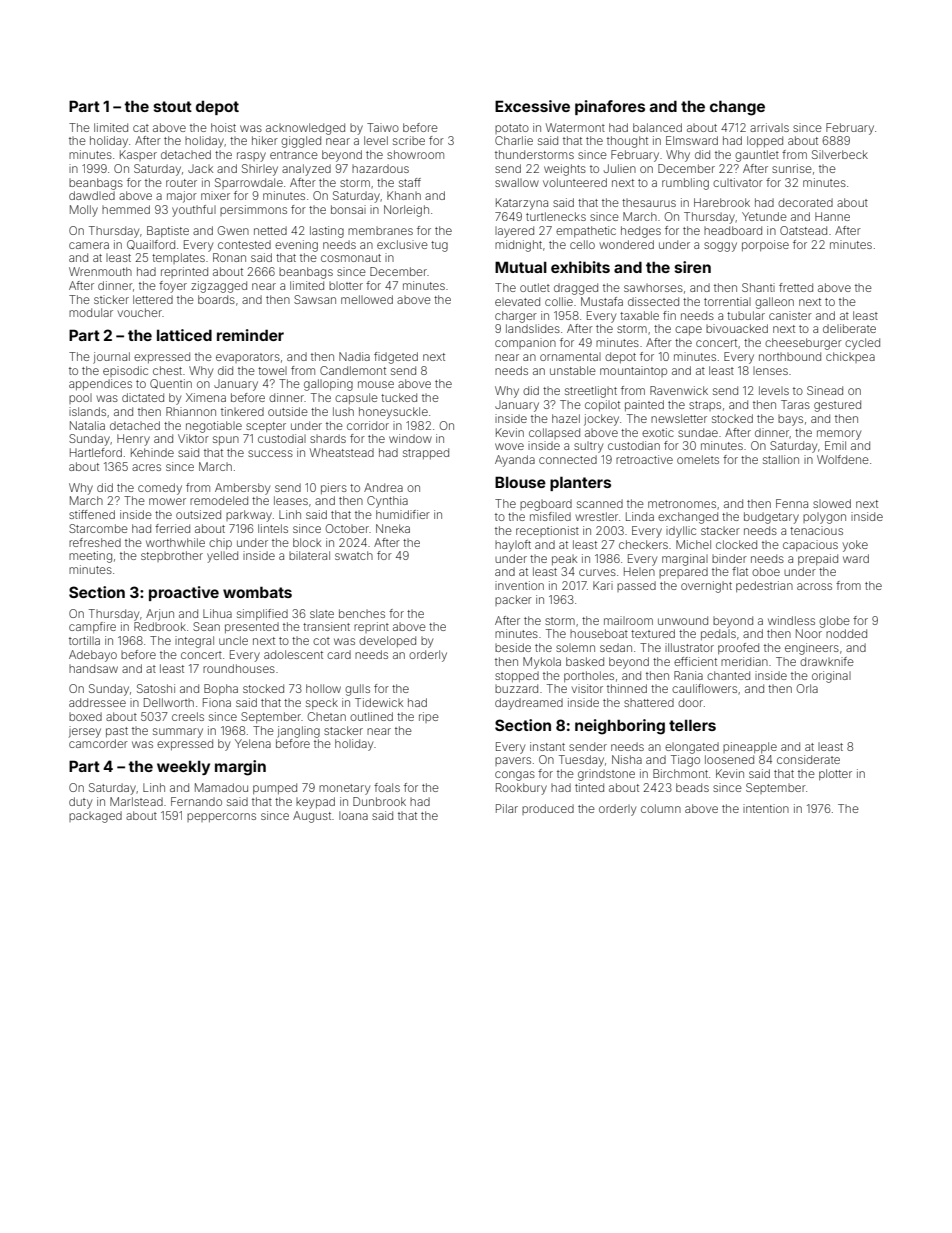  Describe the element at coordinates (89, 245) in the page. I see `camera` at that location.
